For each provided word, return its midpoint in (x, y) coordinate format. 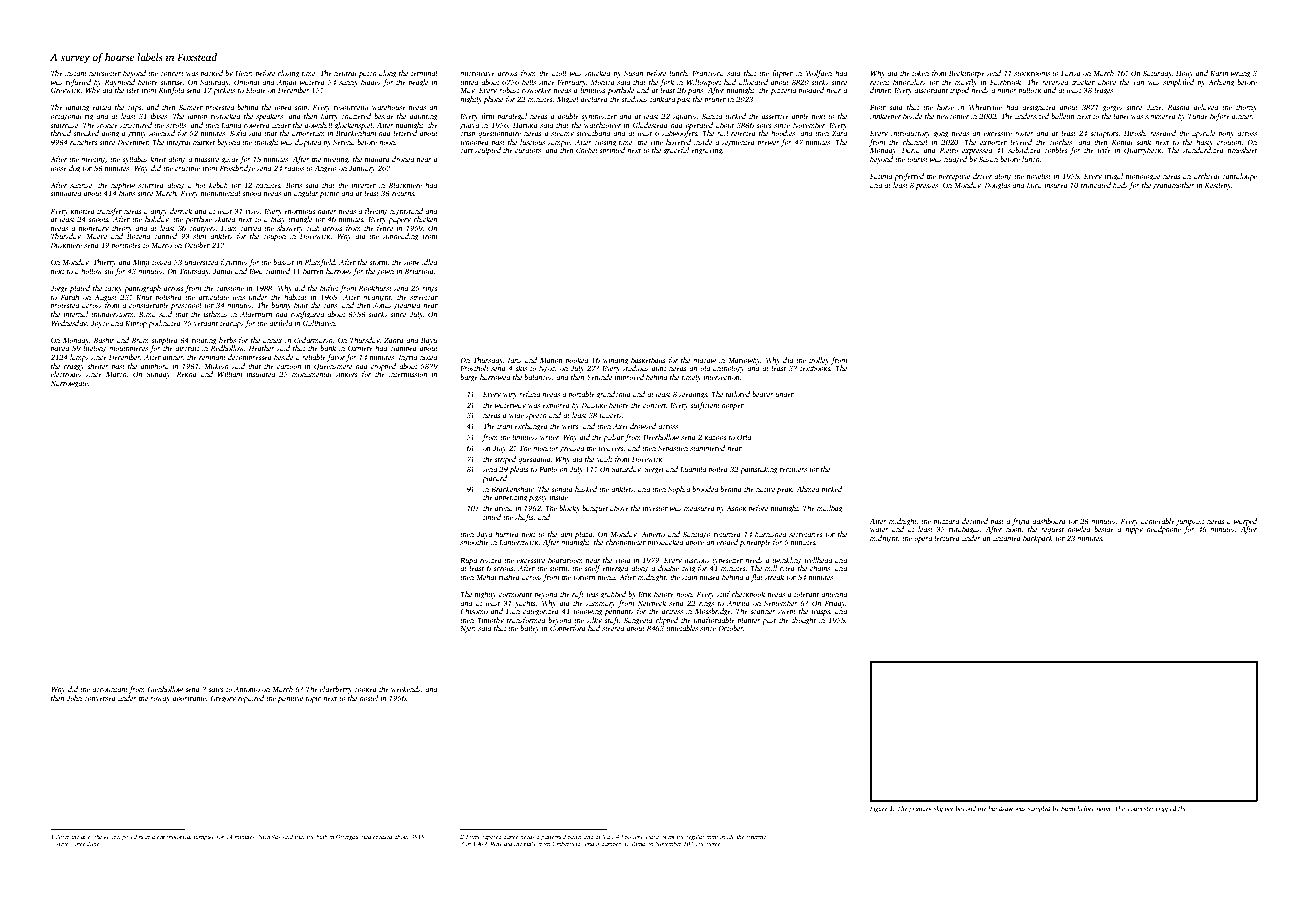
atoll (559, 73)
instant (76, 73)
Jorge (59, 289)
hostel (369, 698)
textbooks (815, 368)
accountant (110, 689)
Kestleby (1218, 186)
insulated (261, 374)
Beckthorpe (967, 74)
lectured (947, 538)
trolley (819, 361)
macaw (704, 361)
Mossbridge (713, 612)
